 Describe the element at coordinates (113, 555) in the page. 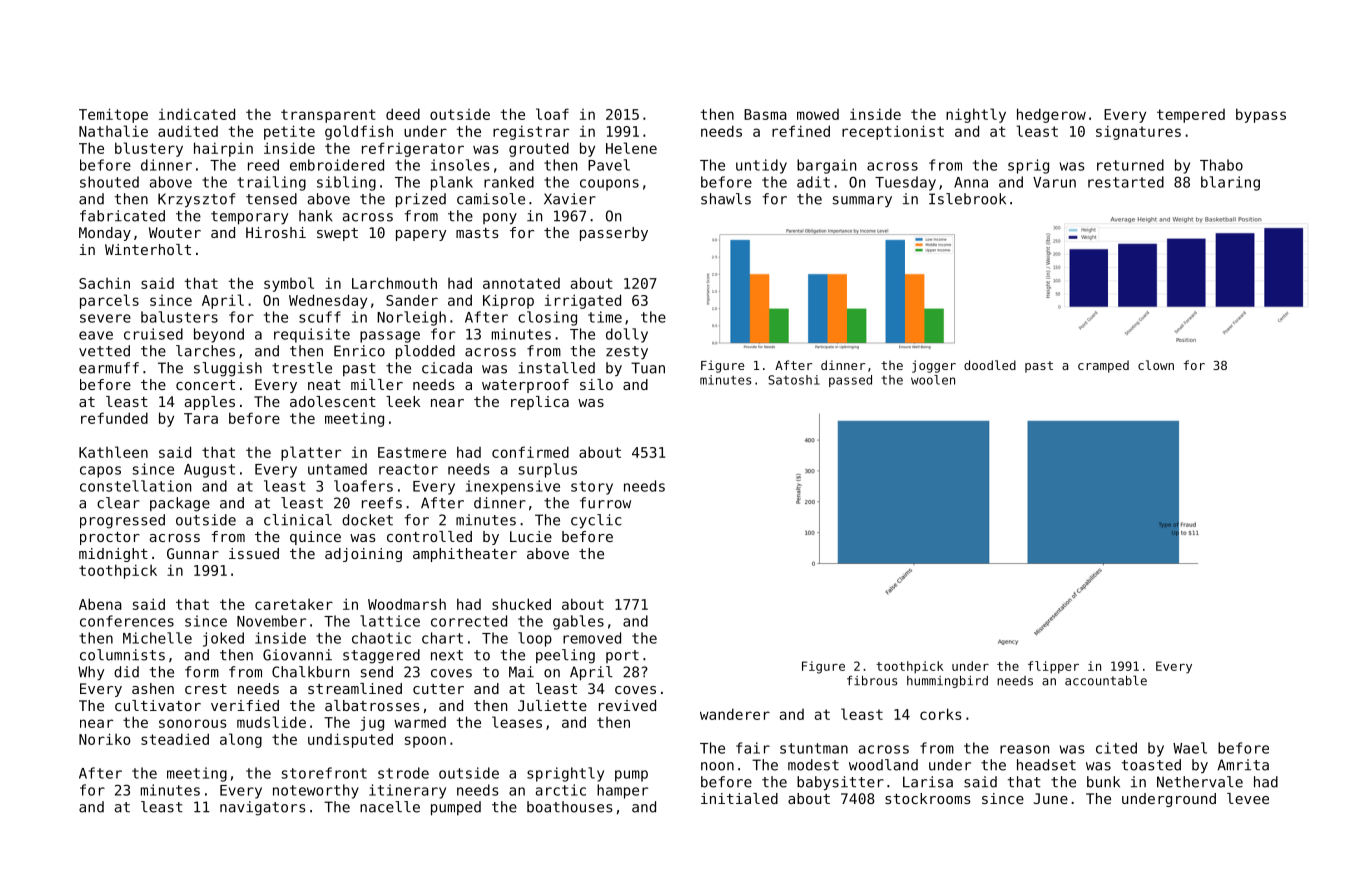

I see `midnight` at that location.
